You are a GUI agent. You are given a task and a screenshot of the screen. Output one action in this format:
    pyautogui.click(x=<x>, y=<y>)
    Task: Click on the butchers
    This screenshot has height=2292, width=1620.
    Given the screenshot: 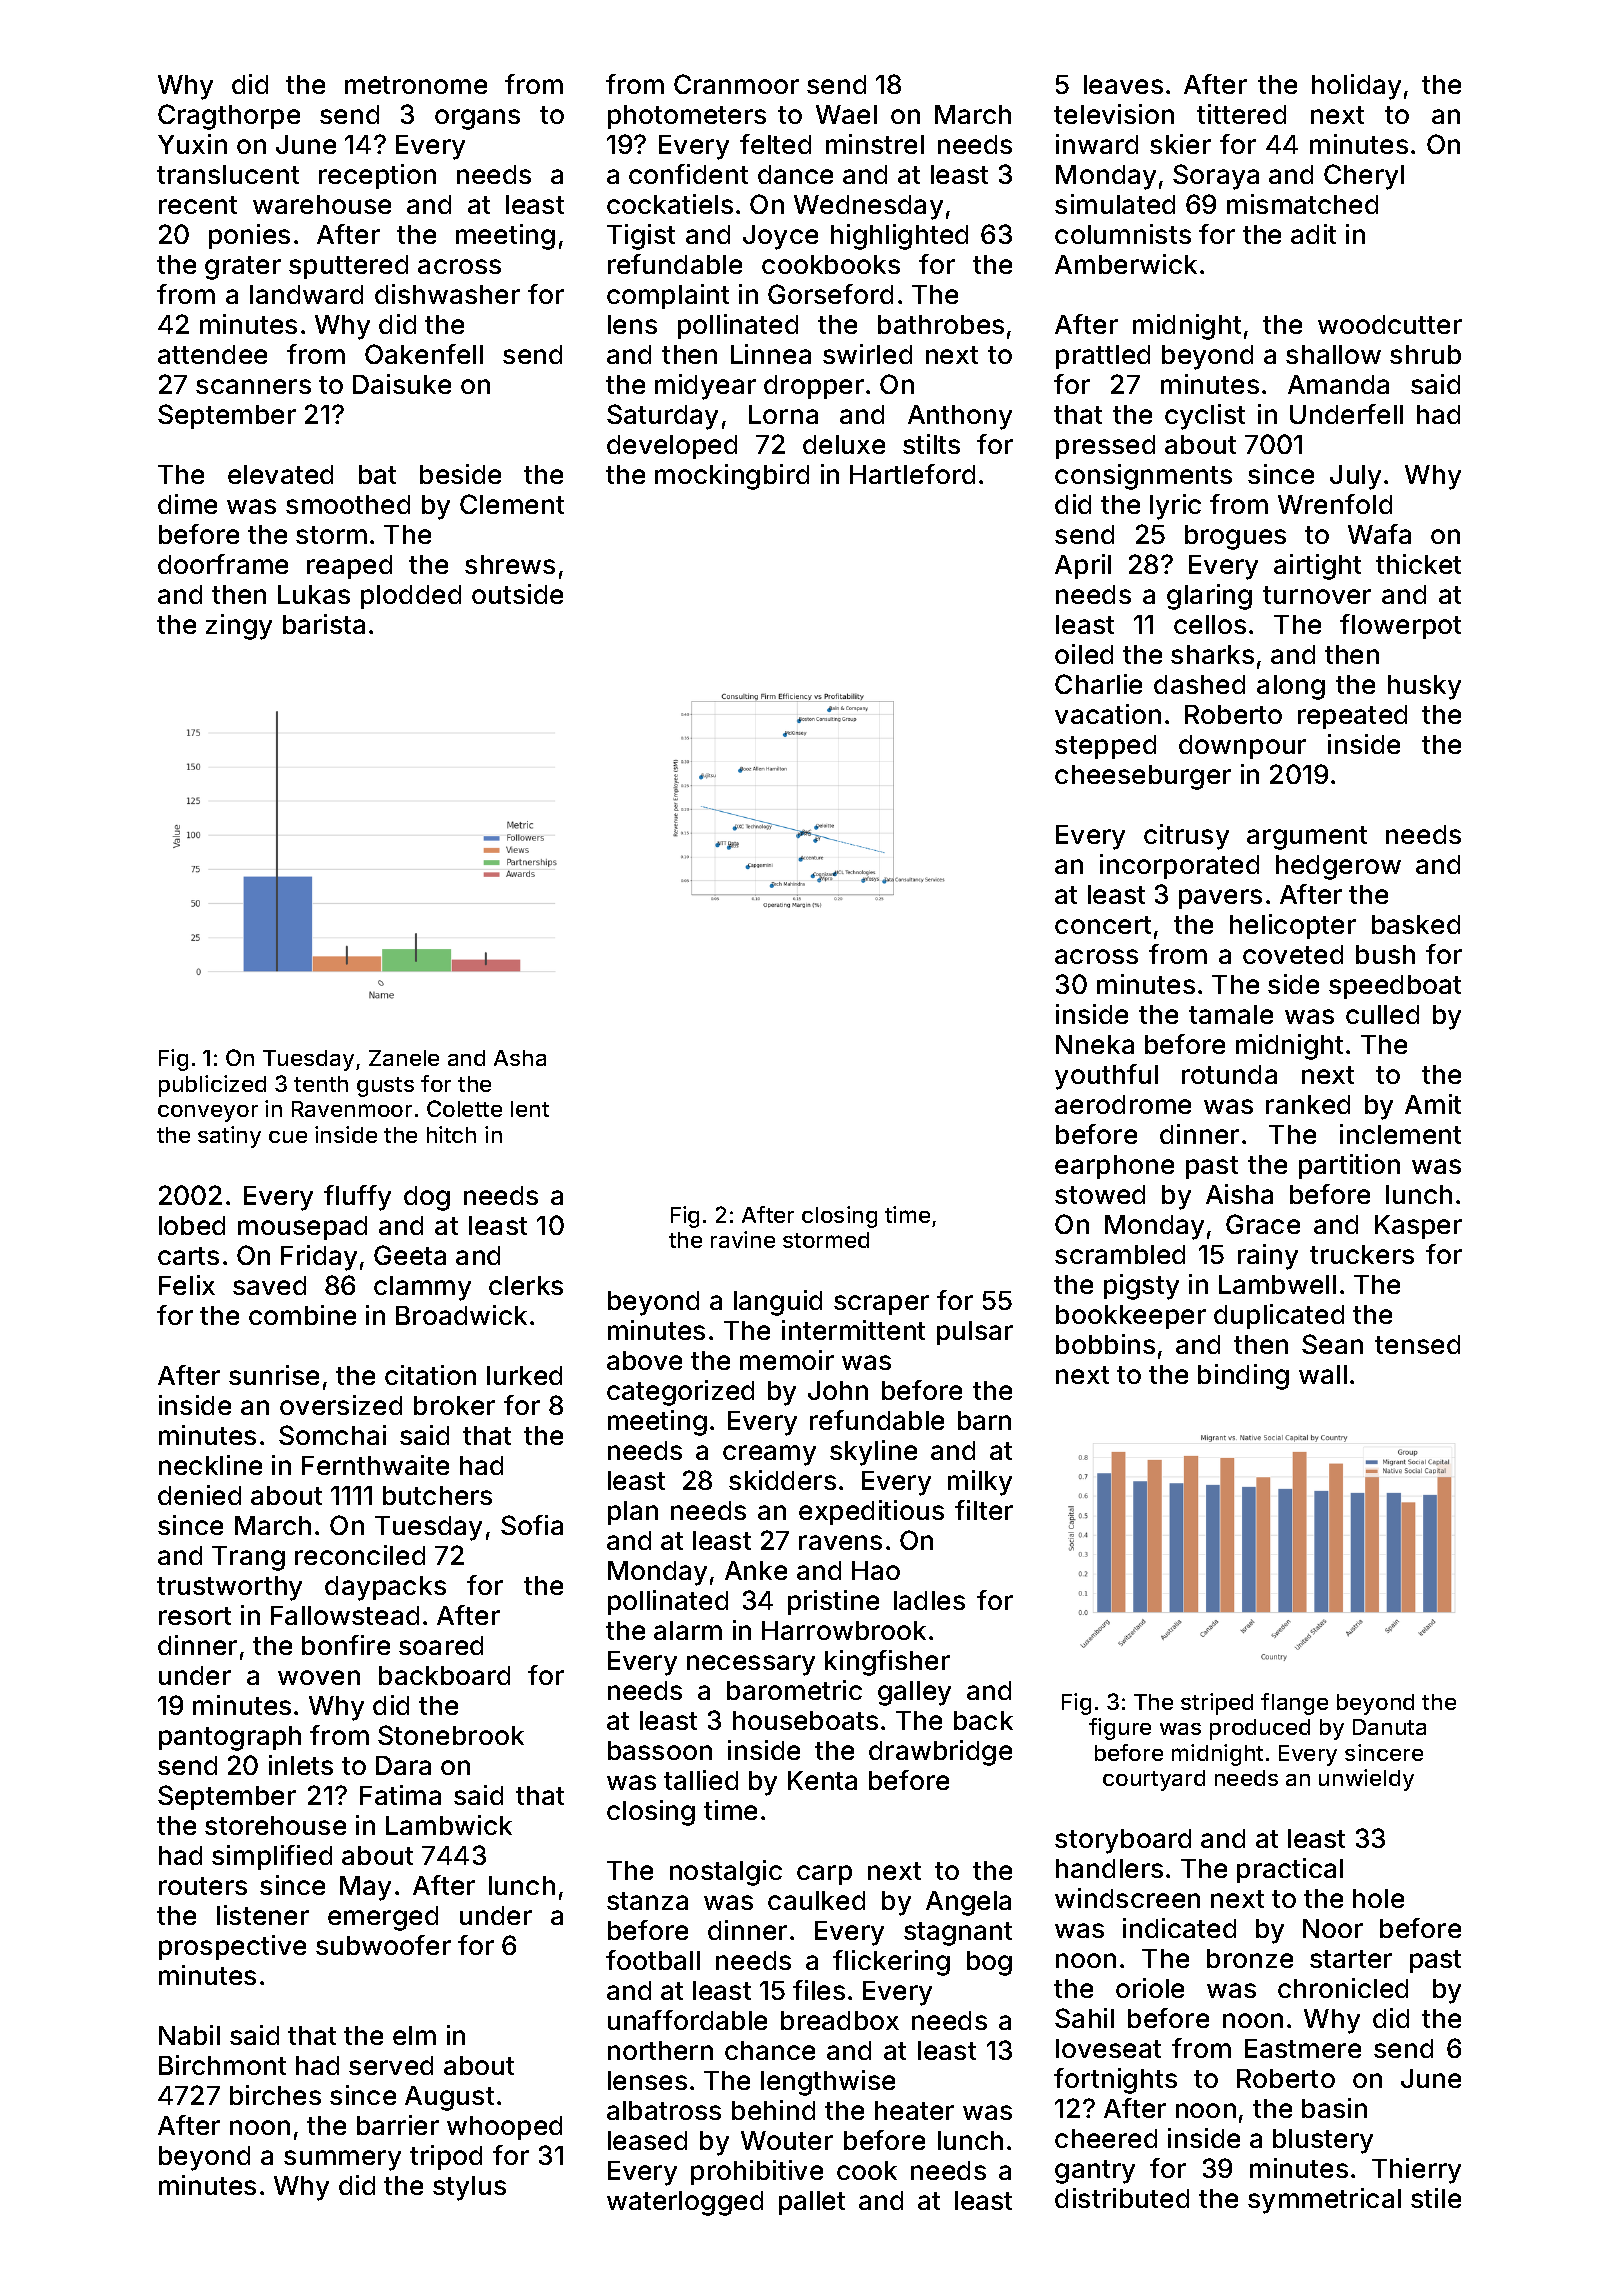 What is the action you would take?
    pyautogui.click(x=437, y=1495)
